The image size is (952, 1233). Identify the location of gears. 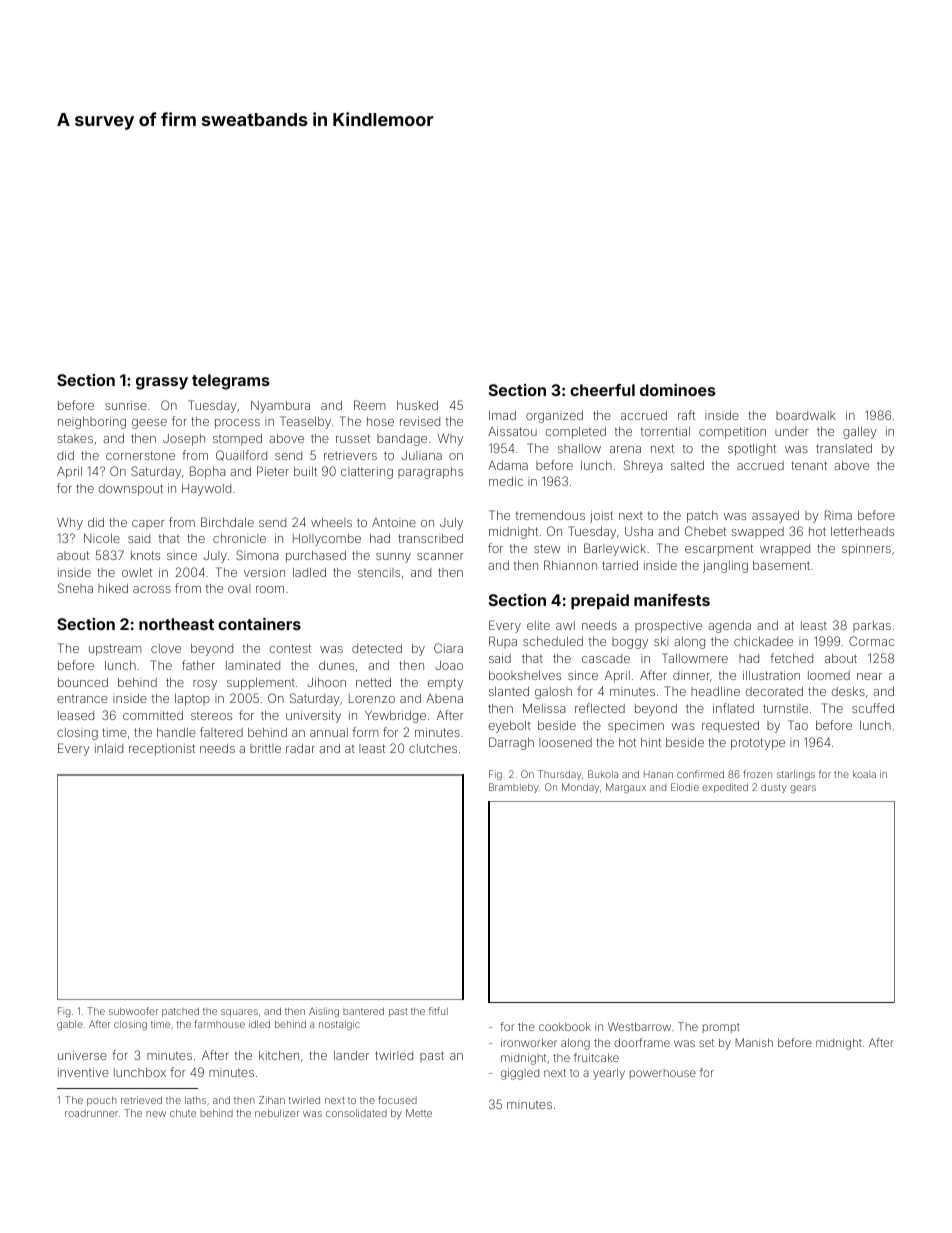
(803, 789).
